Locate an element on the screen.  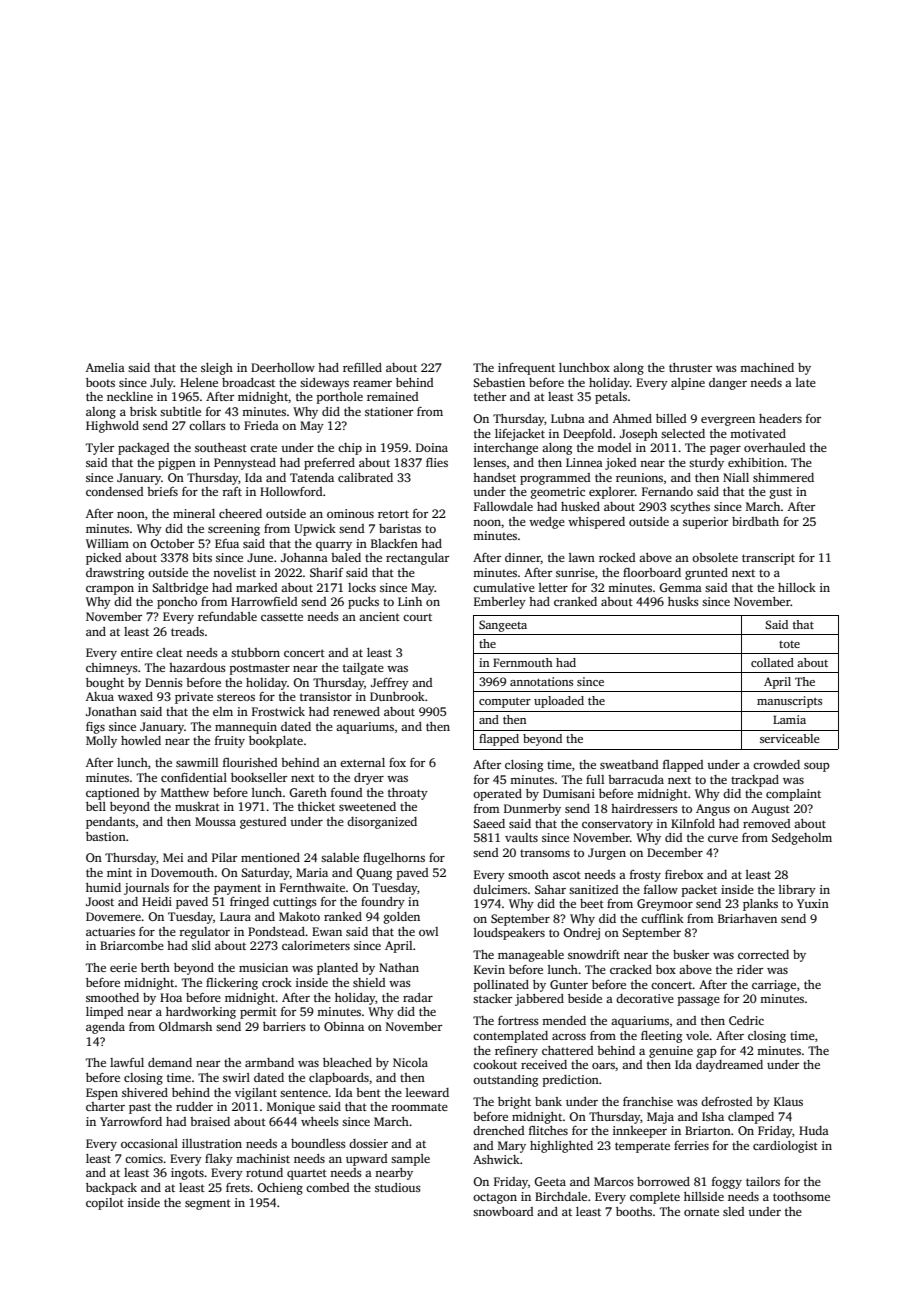
decorative is located at coordinates (645, 998).
